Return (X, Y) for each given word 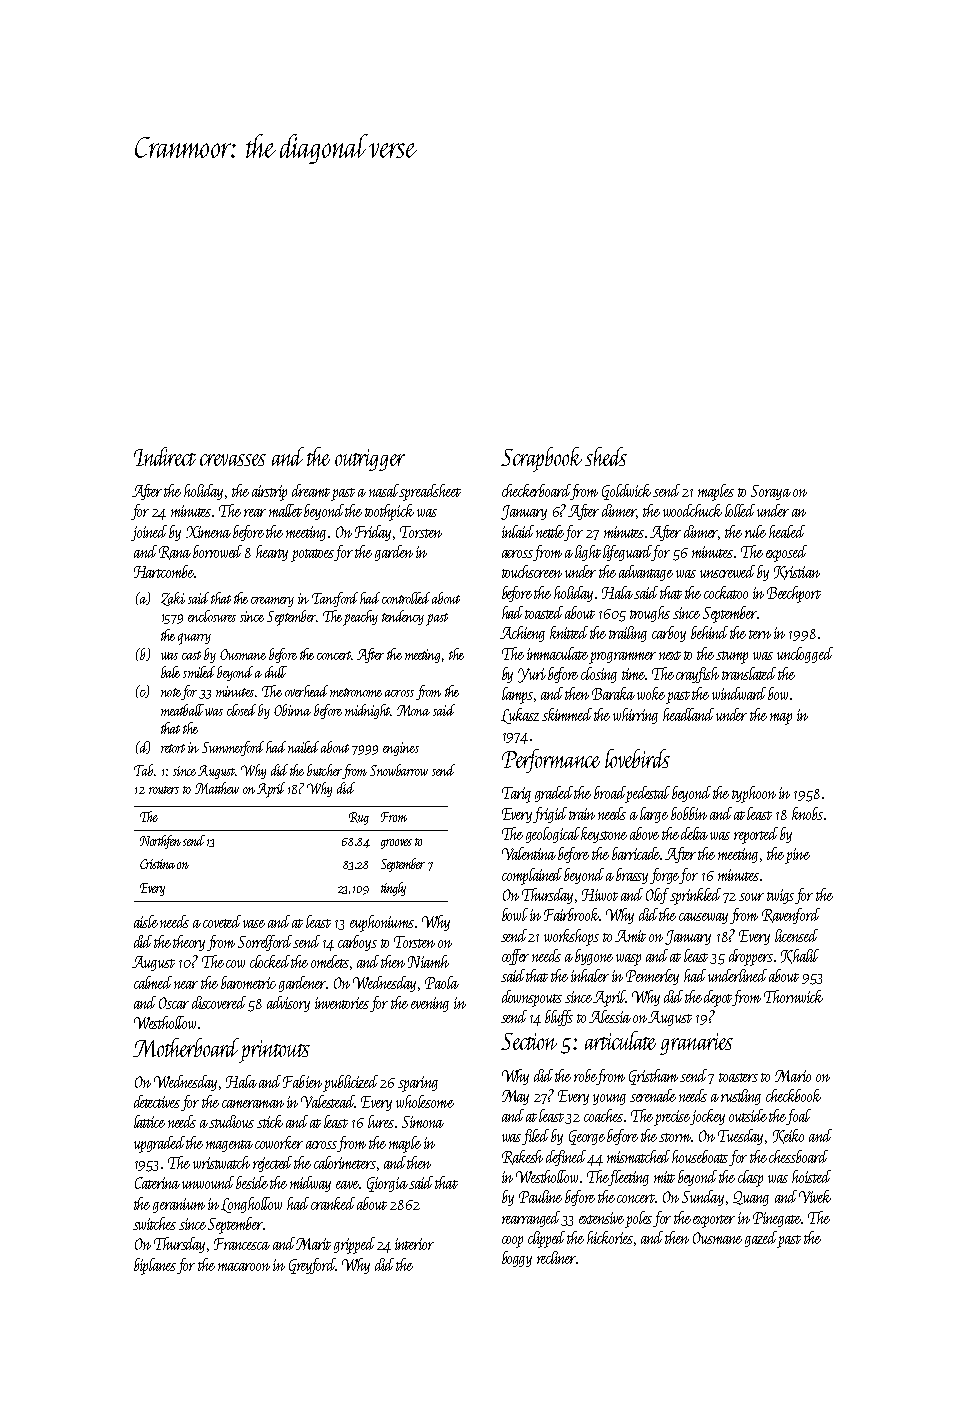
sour (751, 897)
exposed (786, 553)
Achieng (522, 634)
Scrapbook (541, 459)
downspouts (532, 998)
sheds (606, 456)
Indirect (165, 456)
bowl (515, 914)
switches (154, 1223)
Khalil (800, 956)
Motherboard (186, 1047)
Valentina (529, 853)
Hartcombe (164, 571)
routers (164, 790)
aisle (146, 921)
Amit (630, 936)
